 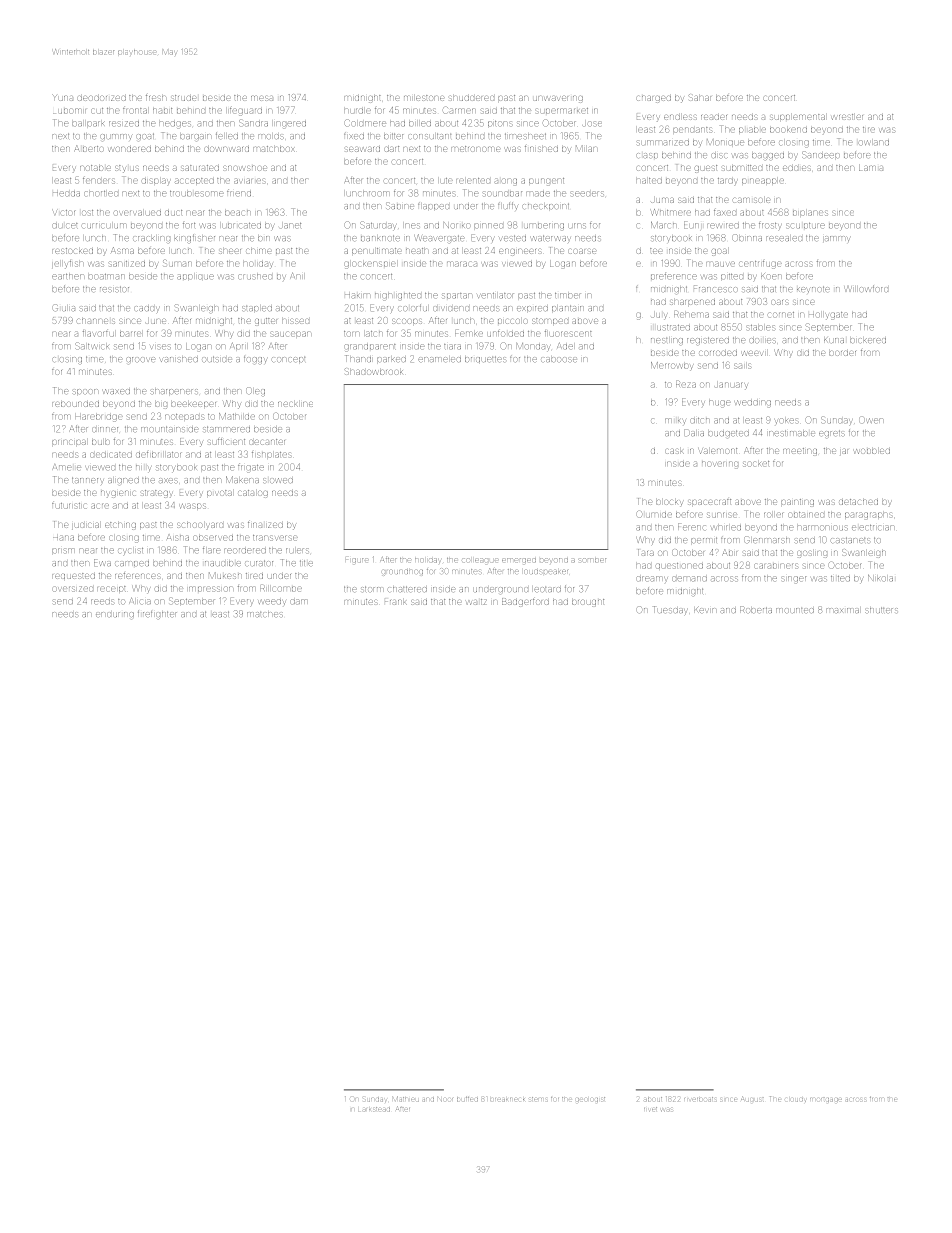 What do you see at coordinates (700, 97) in the screenshot?
I see `Sahar` at bounding box center [700, 97].
